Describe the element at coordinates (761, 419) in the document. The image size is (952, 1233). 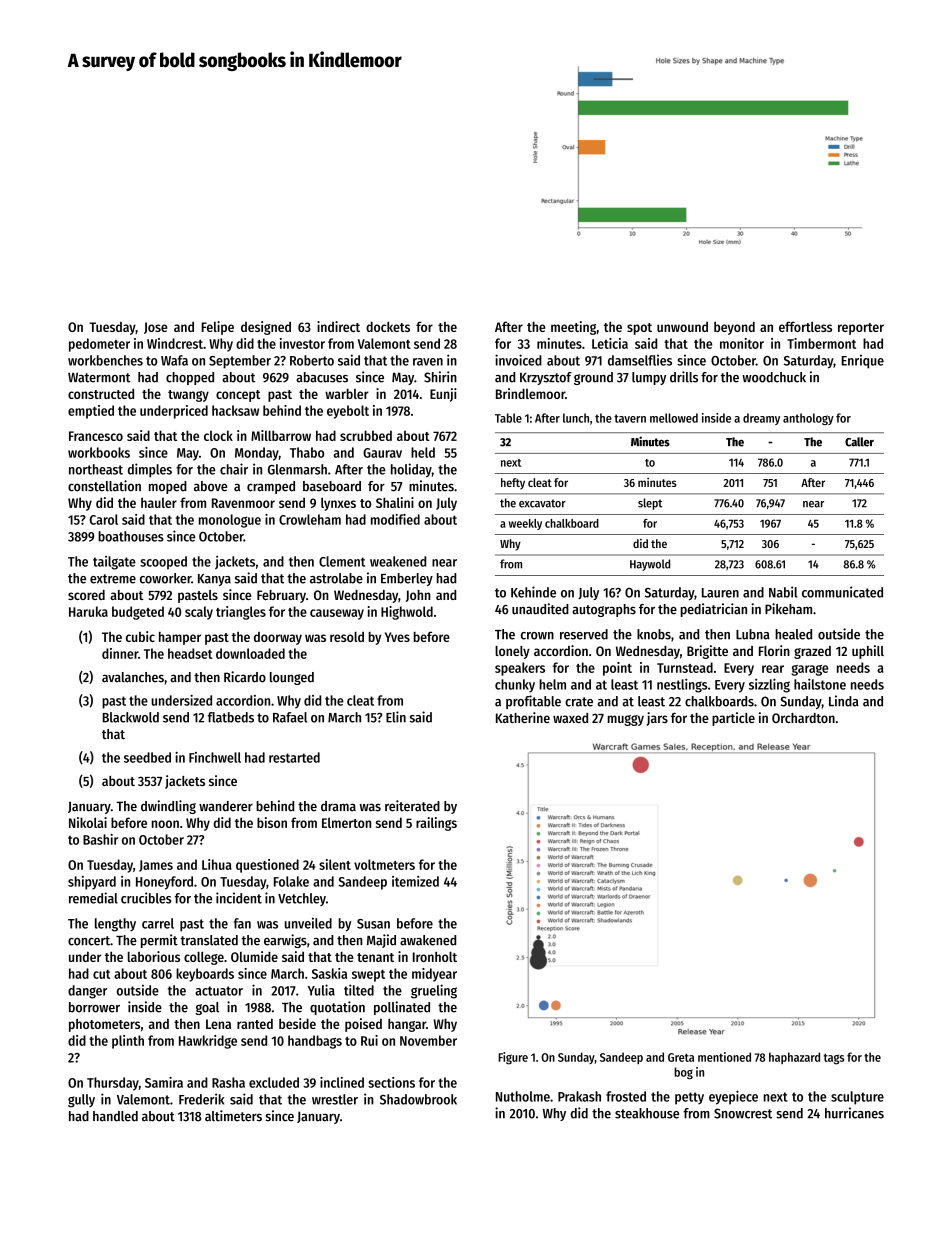
I see `dreamy` at that location.
